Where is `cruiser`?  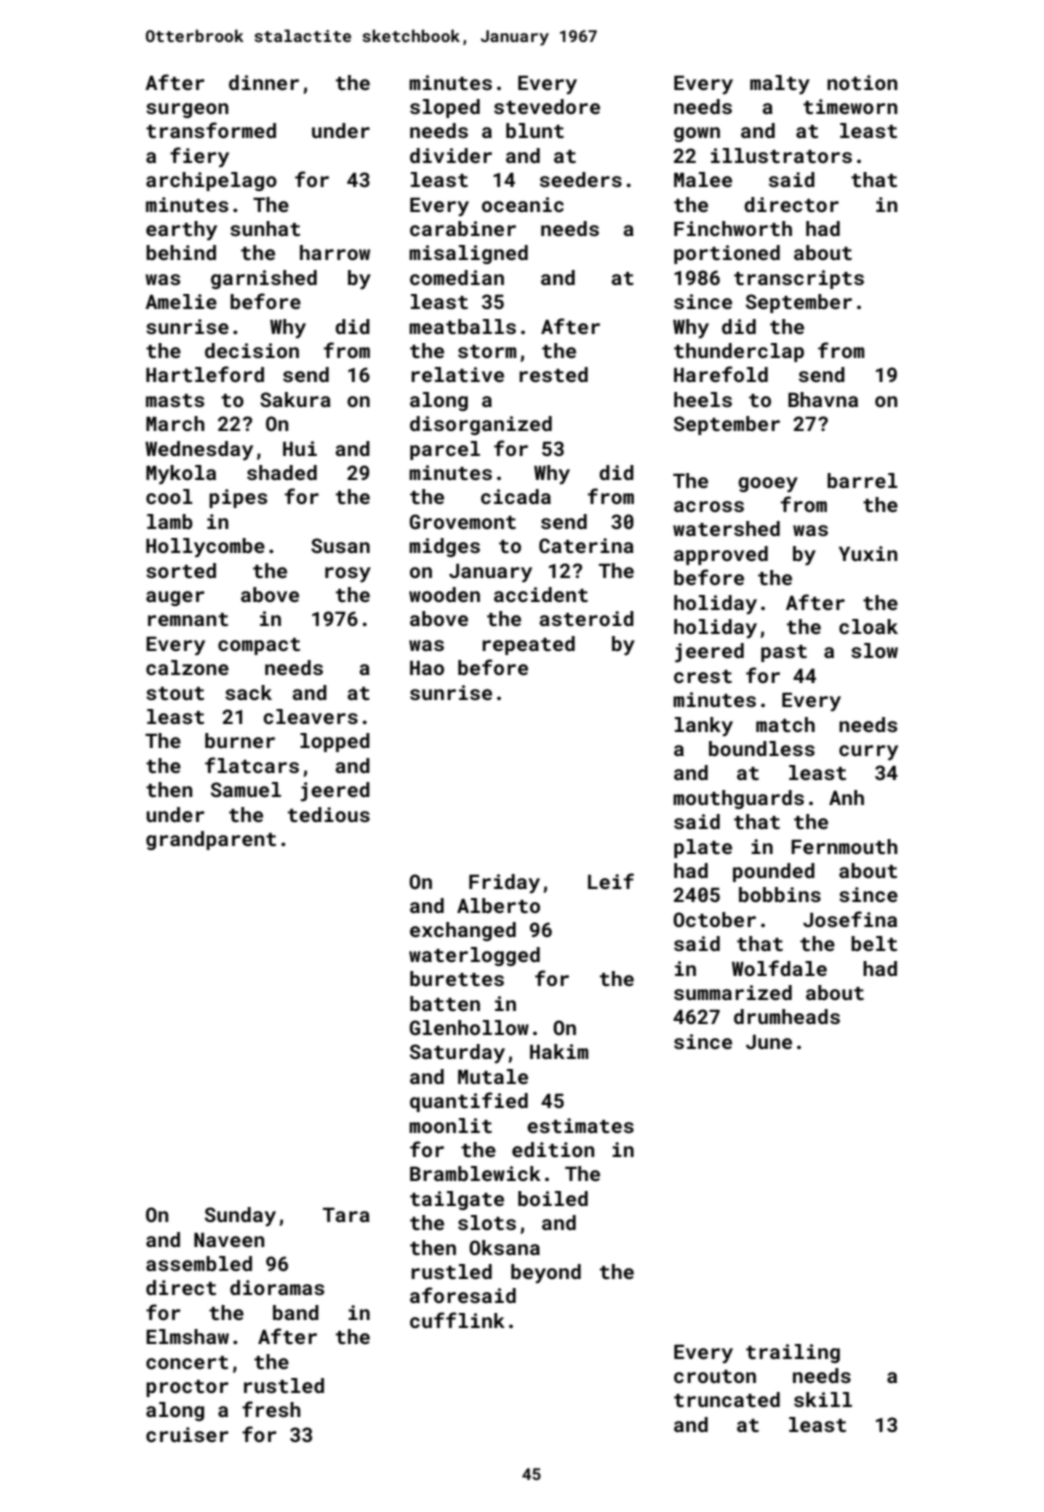
cruiser is located at coordinates (187, 1434).
